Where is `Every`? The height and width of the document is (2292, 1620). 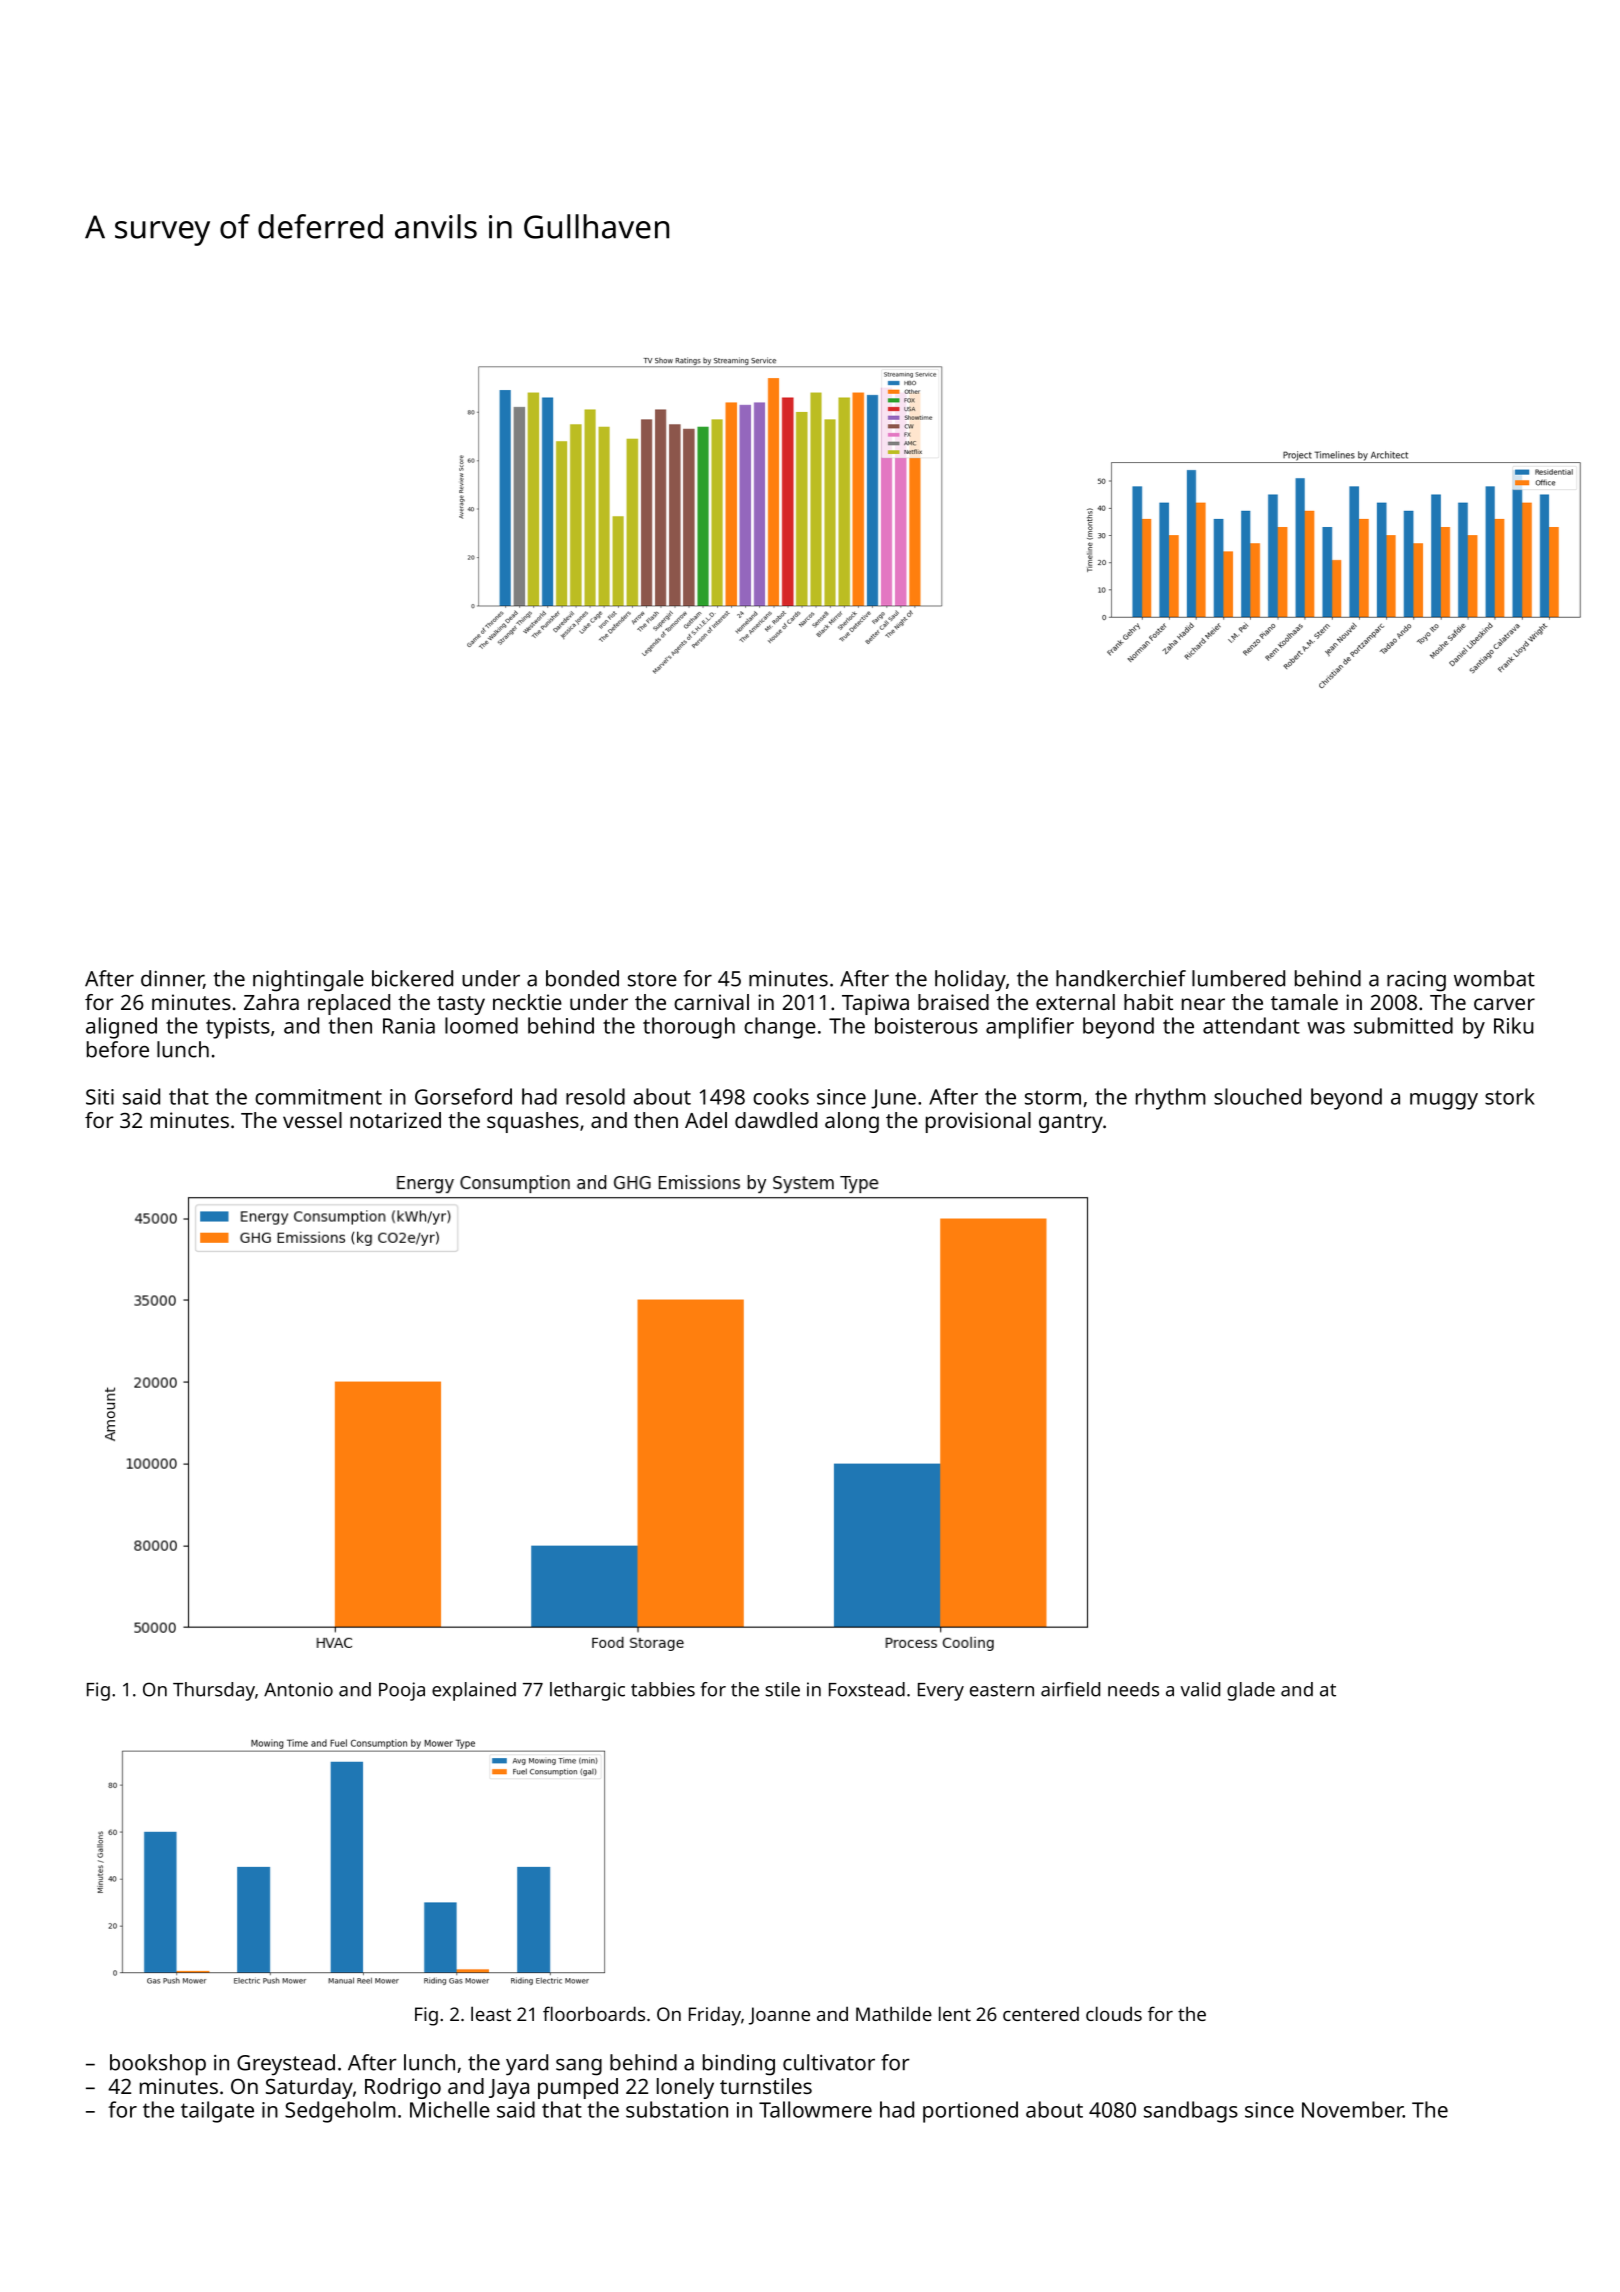
Every is located at coordinates (941, 1692).
